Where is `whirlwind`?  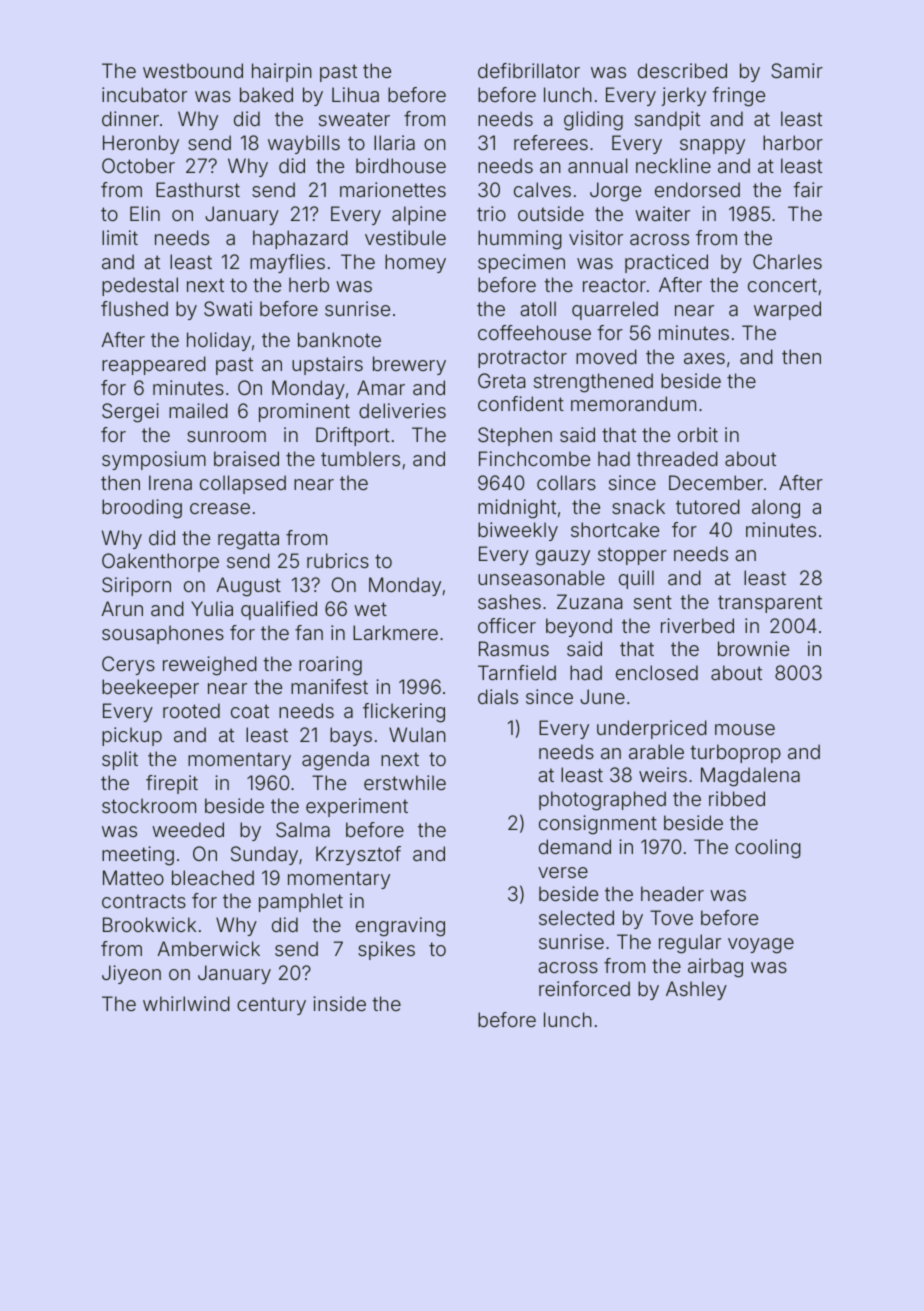
whirlwind is located at coordinates (186, 1003).
